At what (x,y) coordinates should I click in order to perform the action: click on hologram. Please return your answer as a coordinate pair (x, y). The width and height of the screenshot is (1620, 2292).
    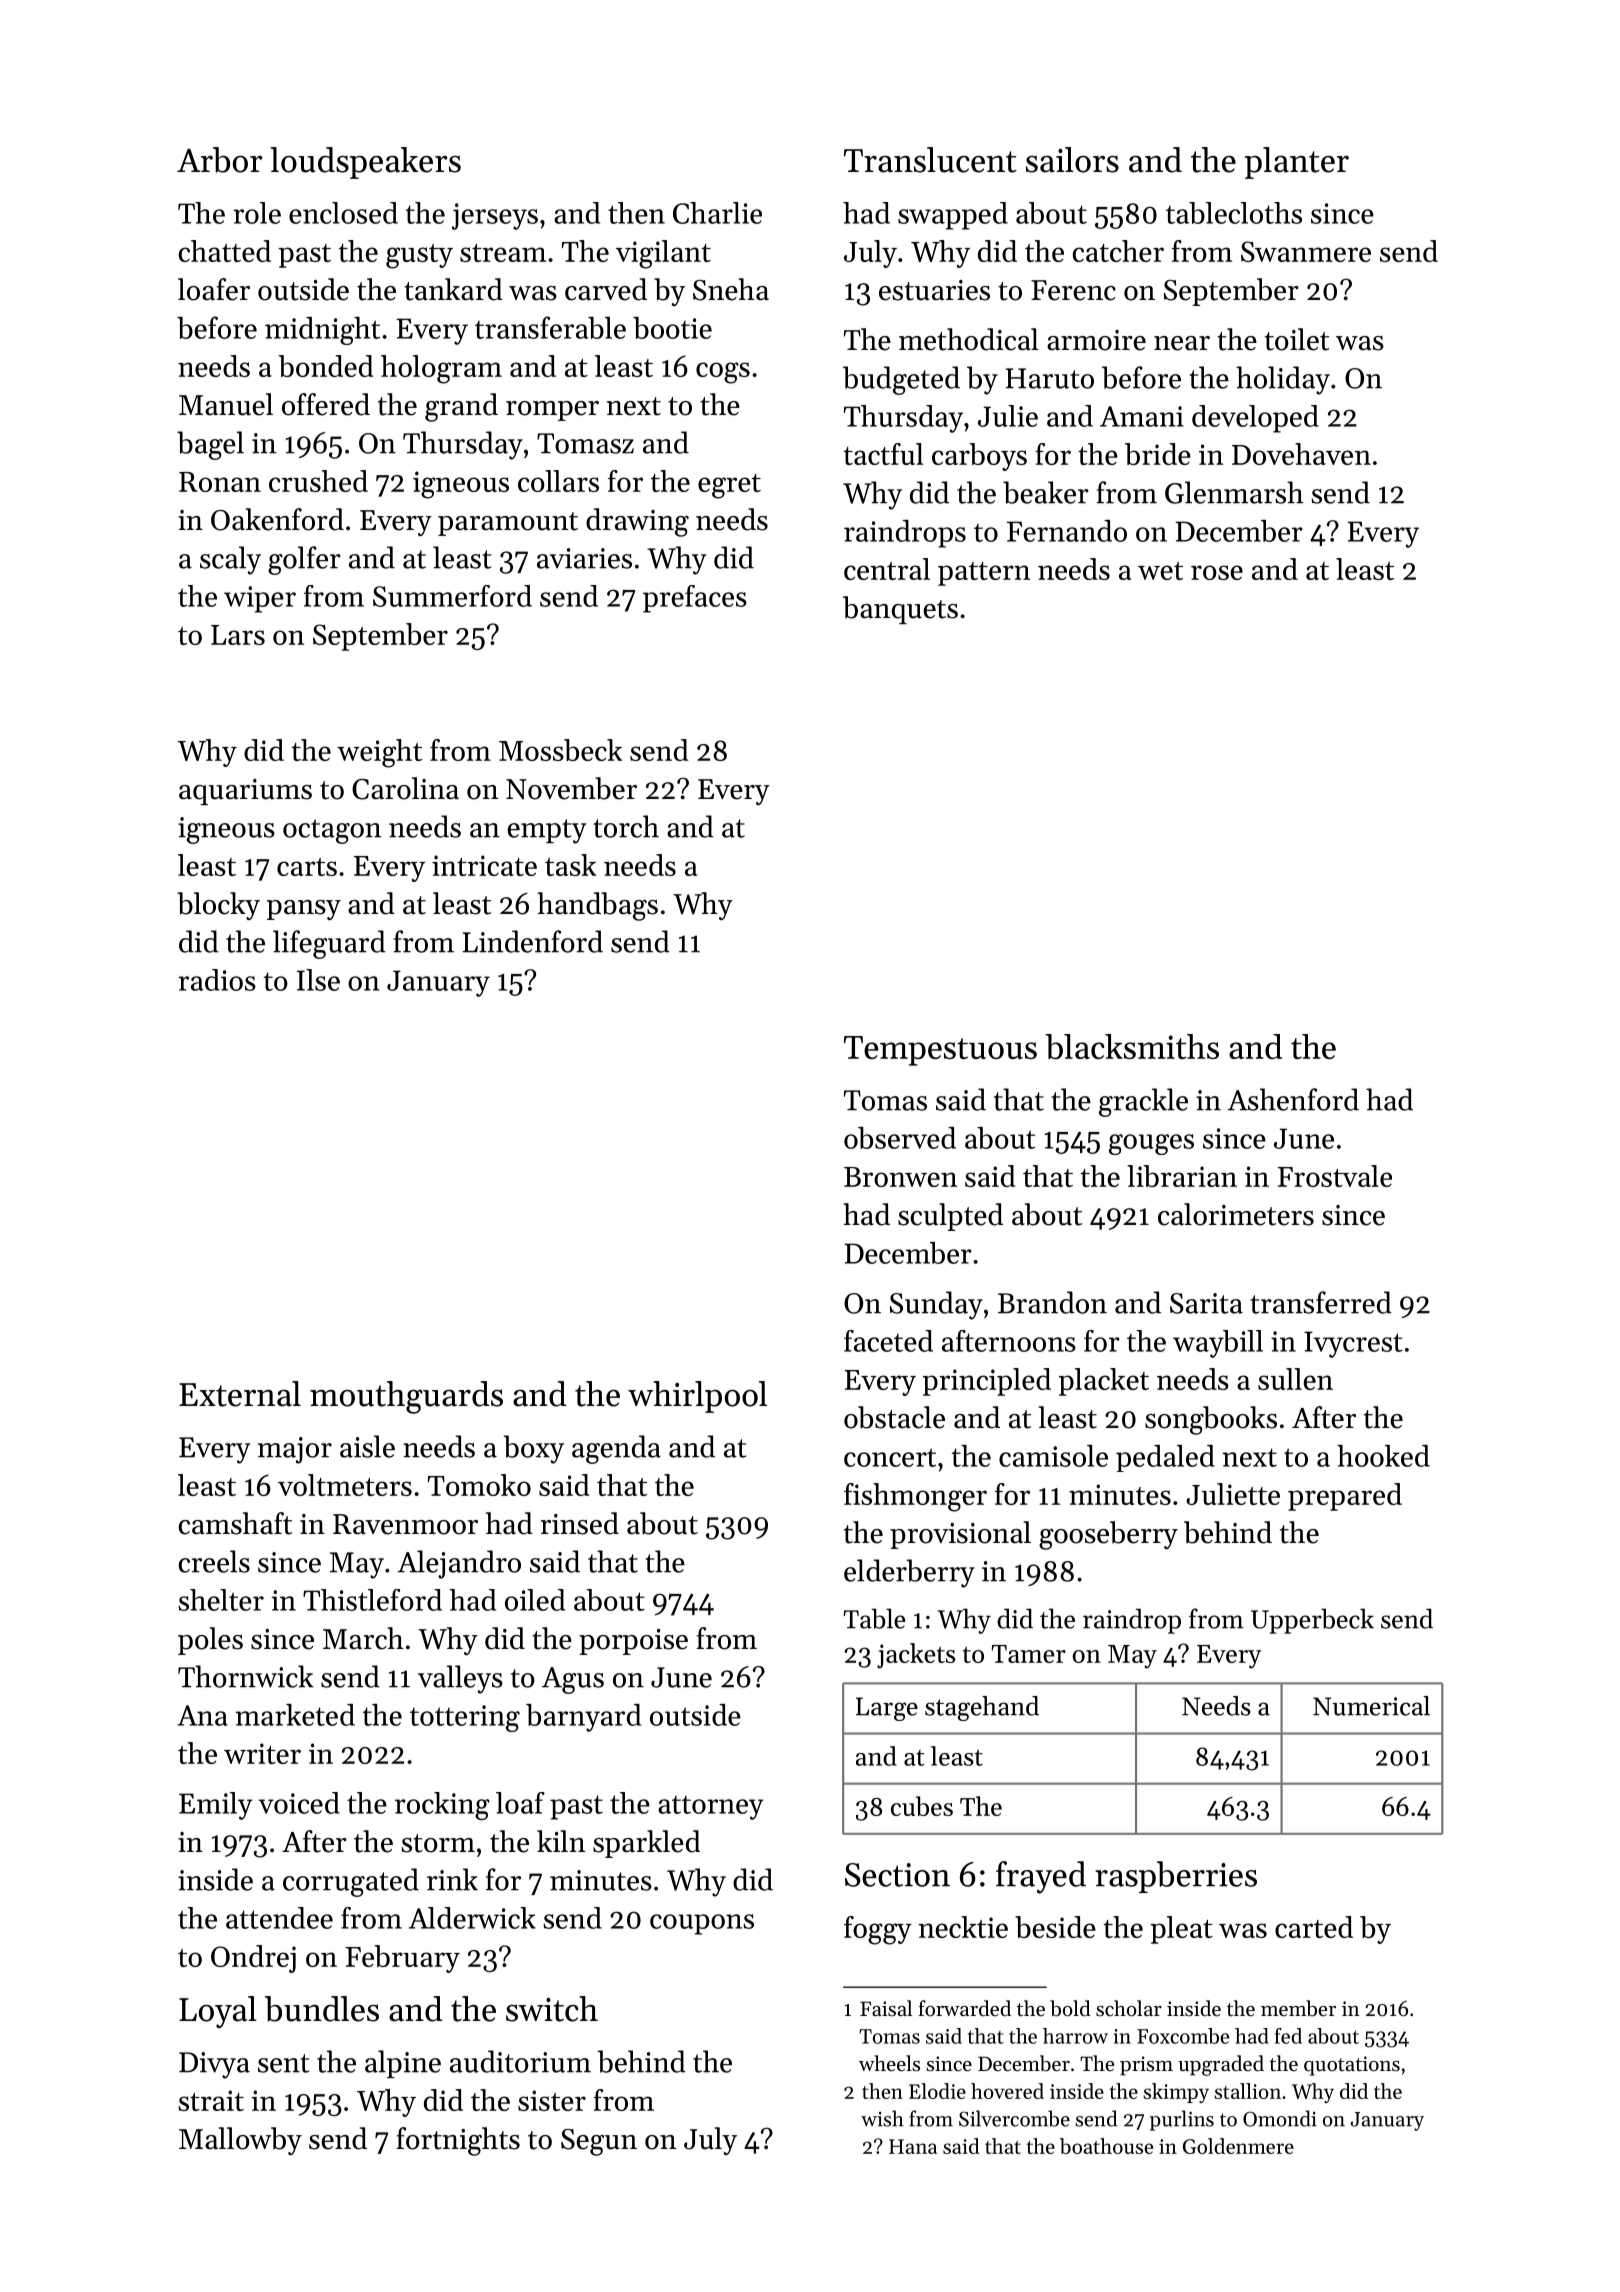
    Looking at the image, I should click on (441, 369).
